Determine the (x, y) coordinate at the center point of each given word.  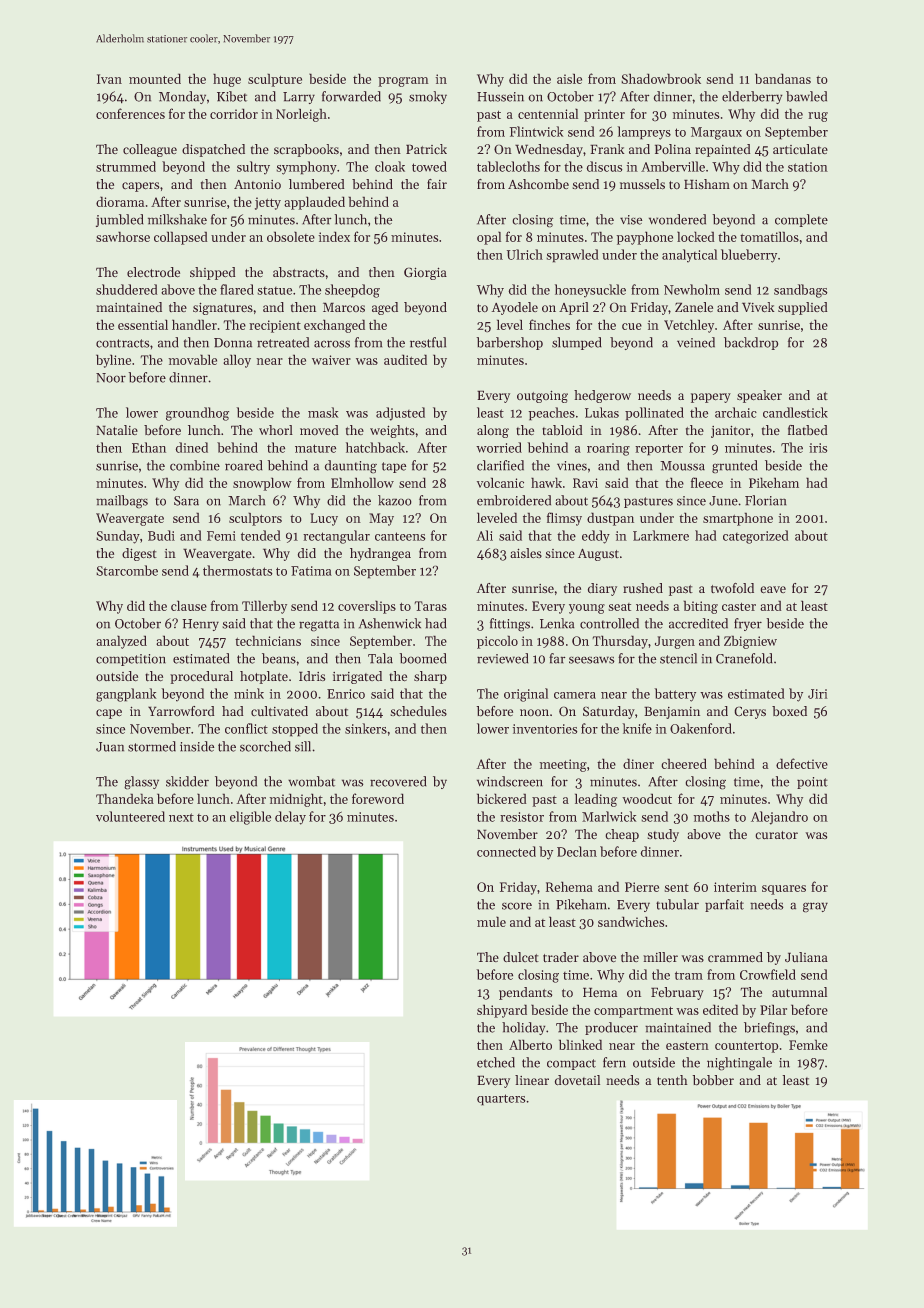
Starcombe (127, 570)
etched (496, 1062)
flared (237, 289)
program (403, 82)
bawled (806, 96)
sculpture (275, 80)
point (812, 783)
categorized (755, 537)
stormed (152, 746)
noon (534, 712)
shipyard (502, 1011)
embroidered (514, 500)
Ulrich (525, 254)
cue (632, 326)
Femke (808, 1045)
